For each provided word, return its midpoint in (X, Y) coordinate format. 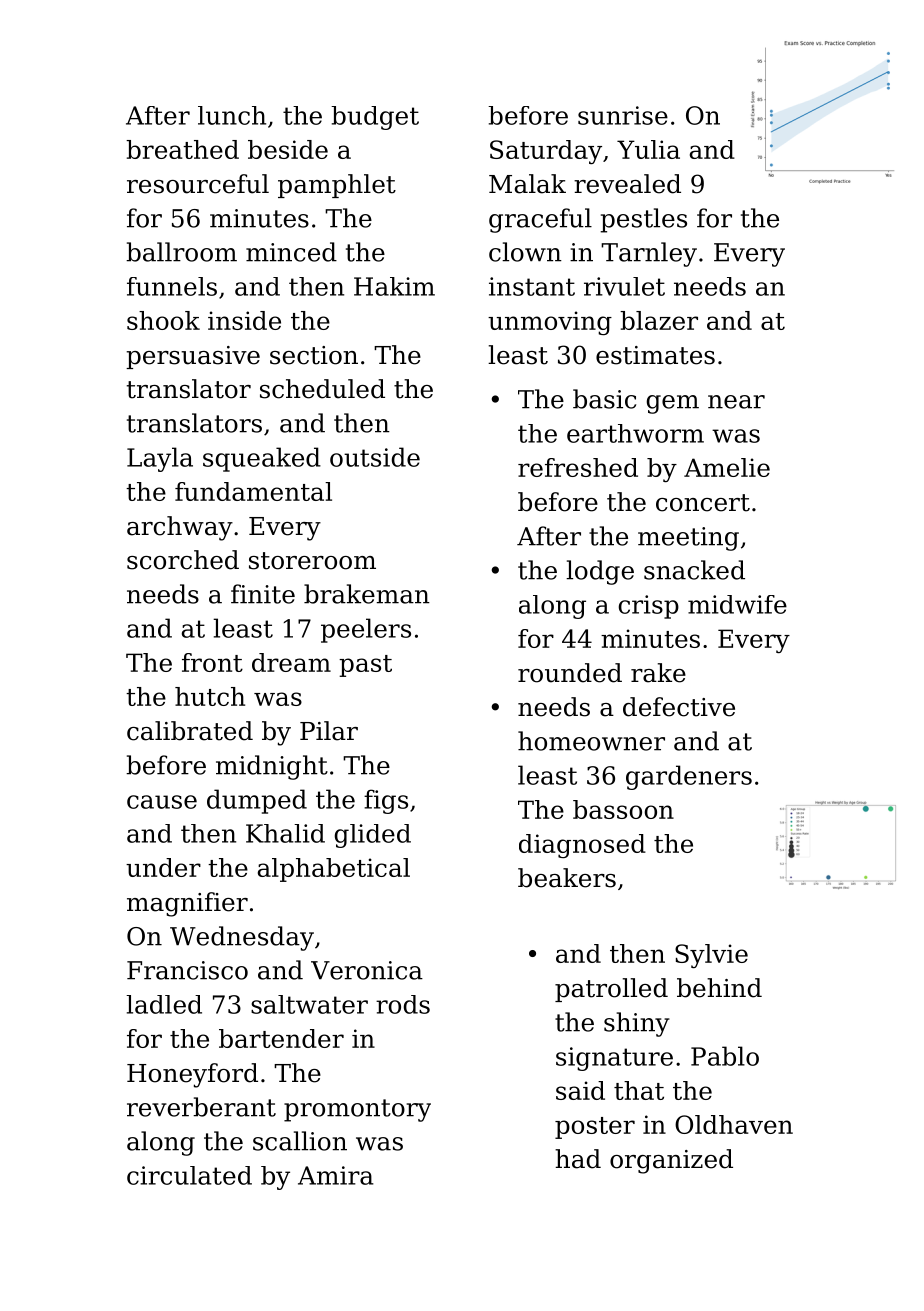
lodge (600, 572)
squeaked (262, 459)
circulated (189, 1175)
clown (525, 252)
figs (386, 801)
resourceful (198, 184)
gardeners (689, 777)
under (163, 867)
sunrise (623, 115)
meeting (688, 539)
